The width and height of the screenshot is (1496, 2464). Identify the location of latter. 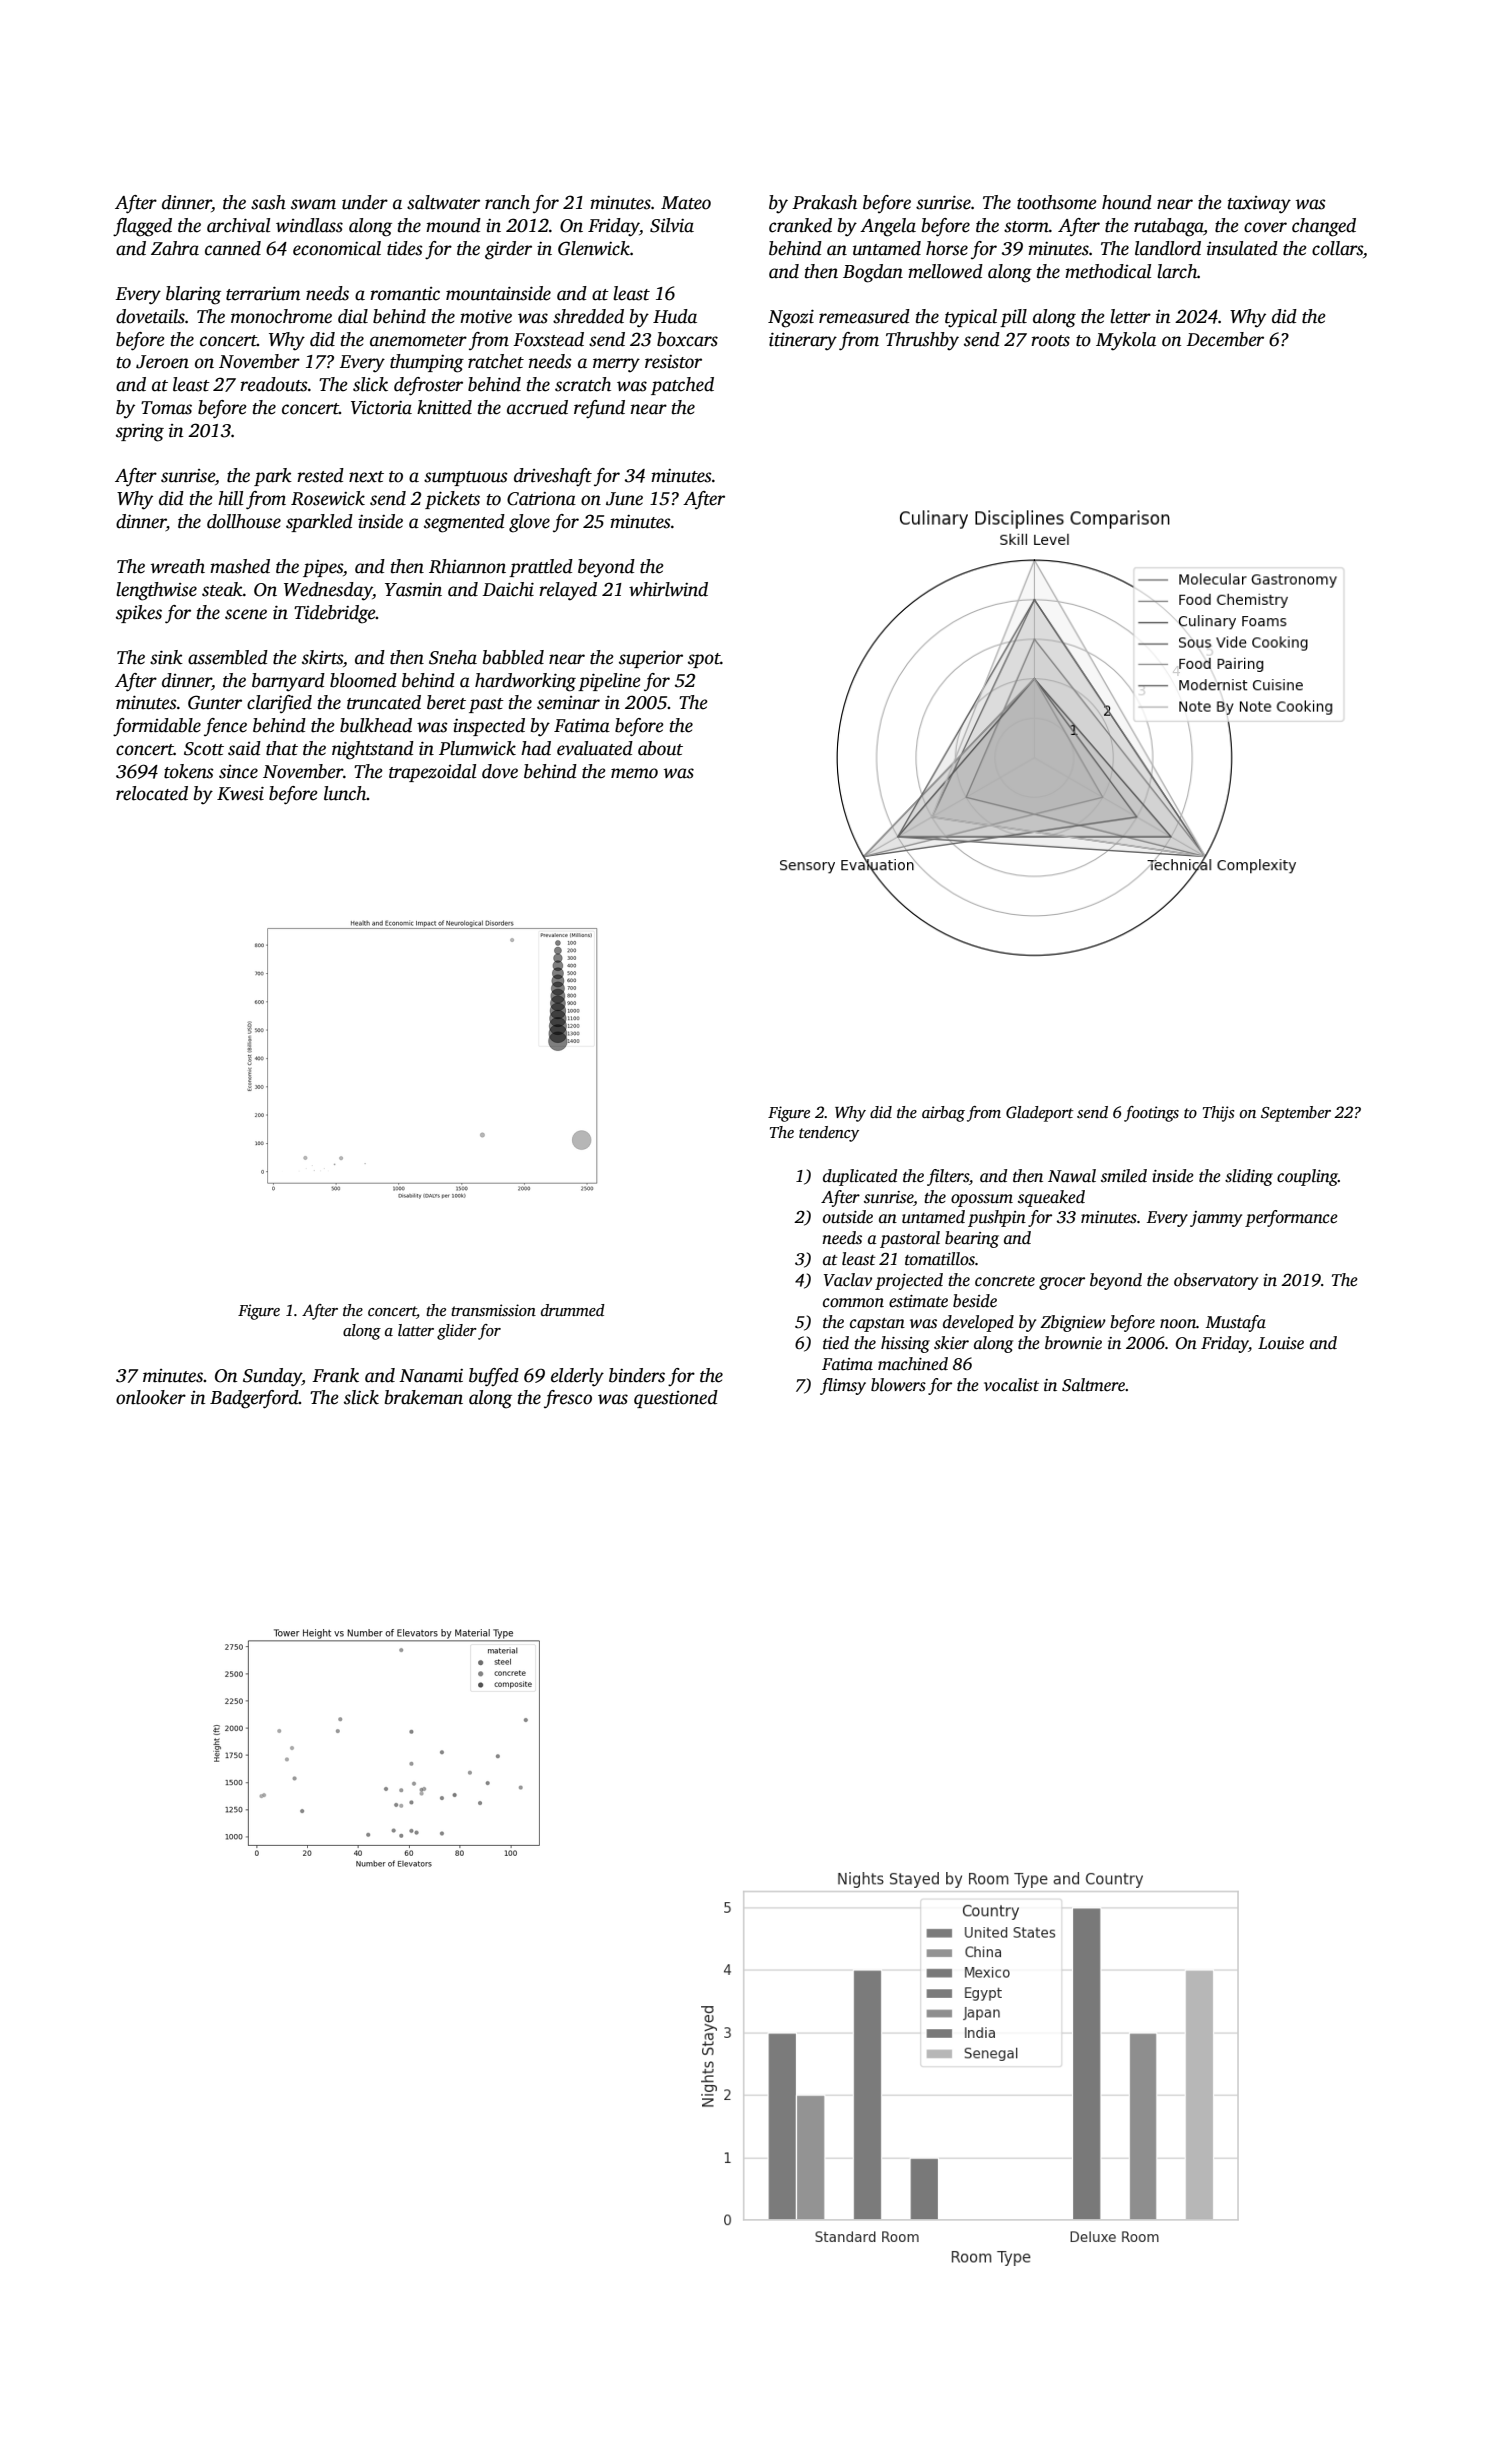
(416, 1330).
